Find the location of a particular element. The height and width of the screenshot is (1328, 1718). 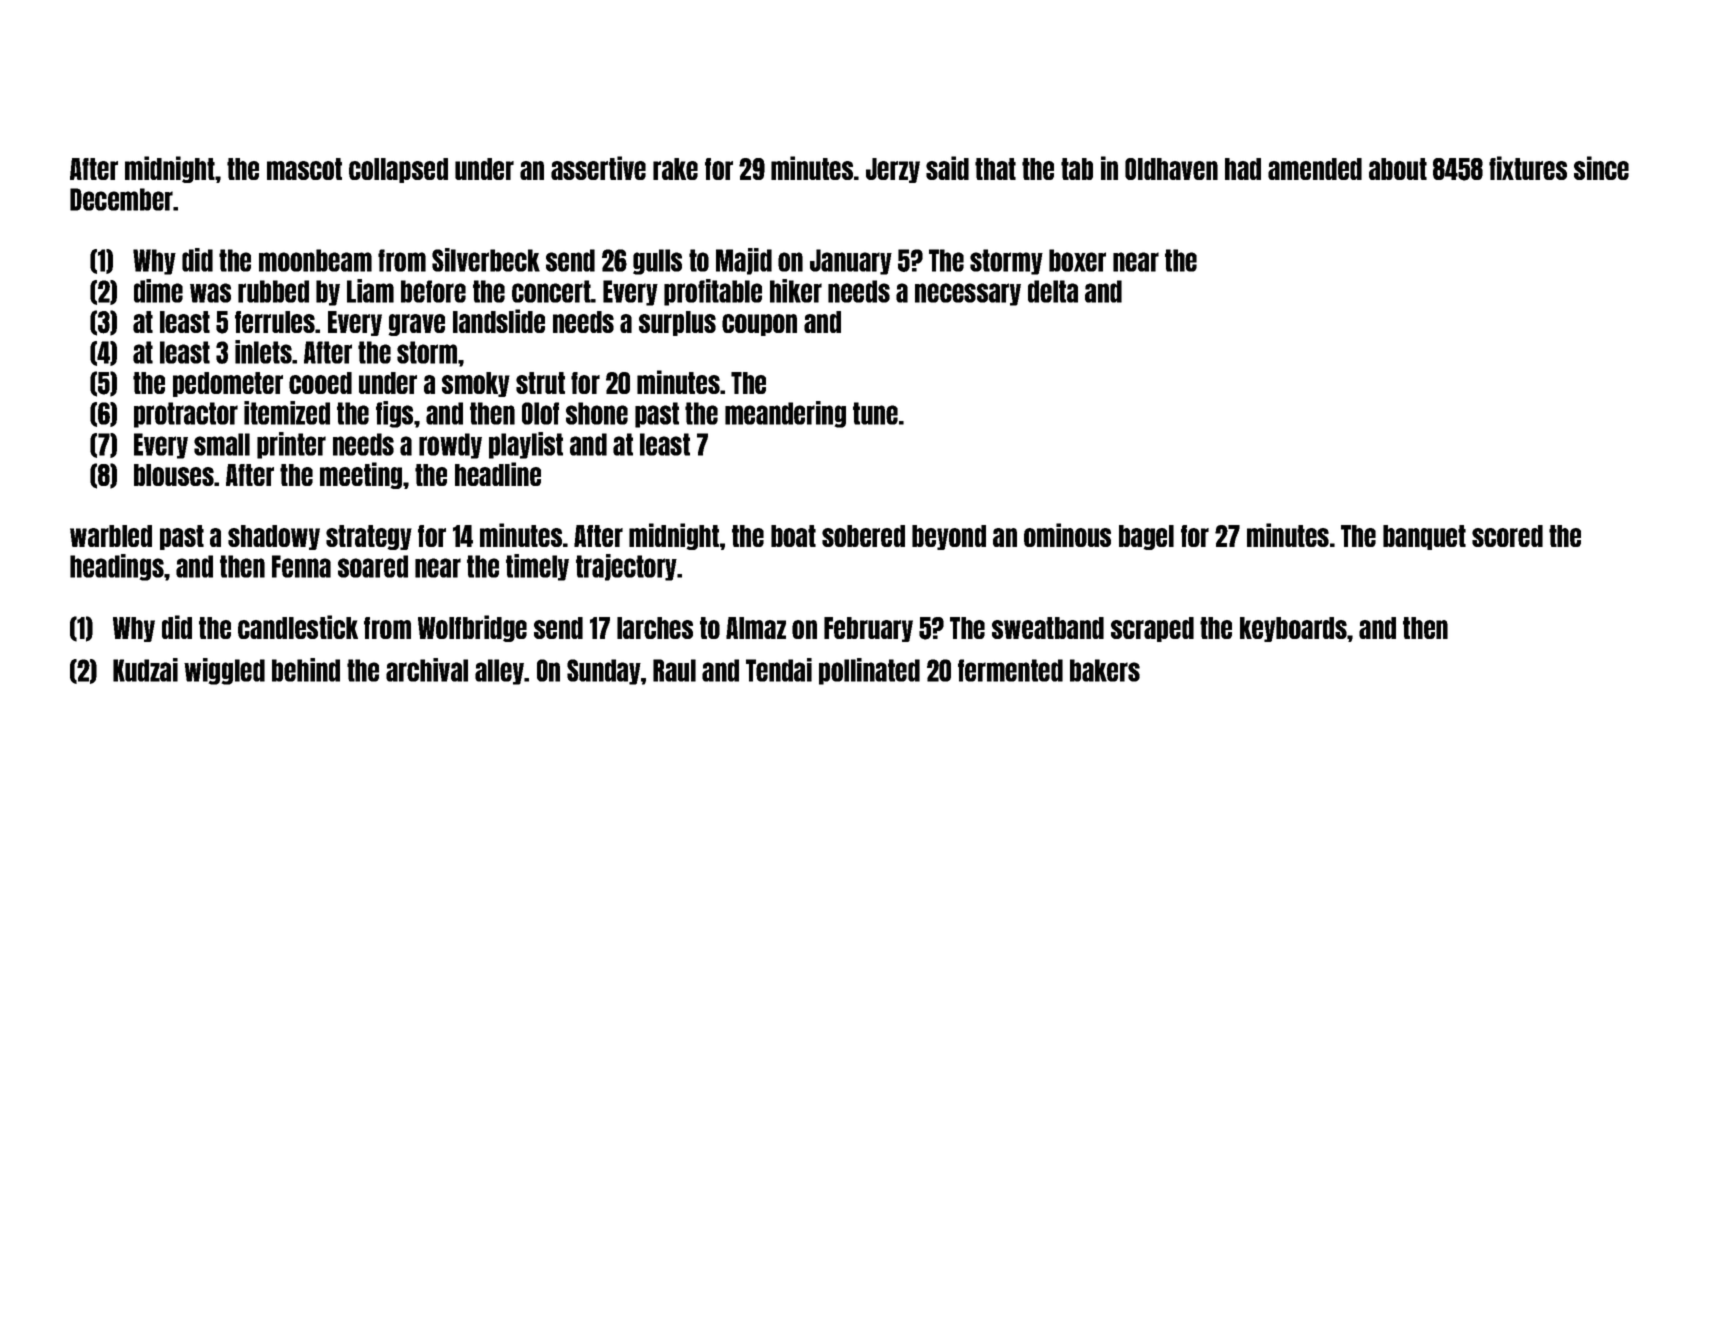

tune is located at coordinates (875, 413).
